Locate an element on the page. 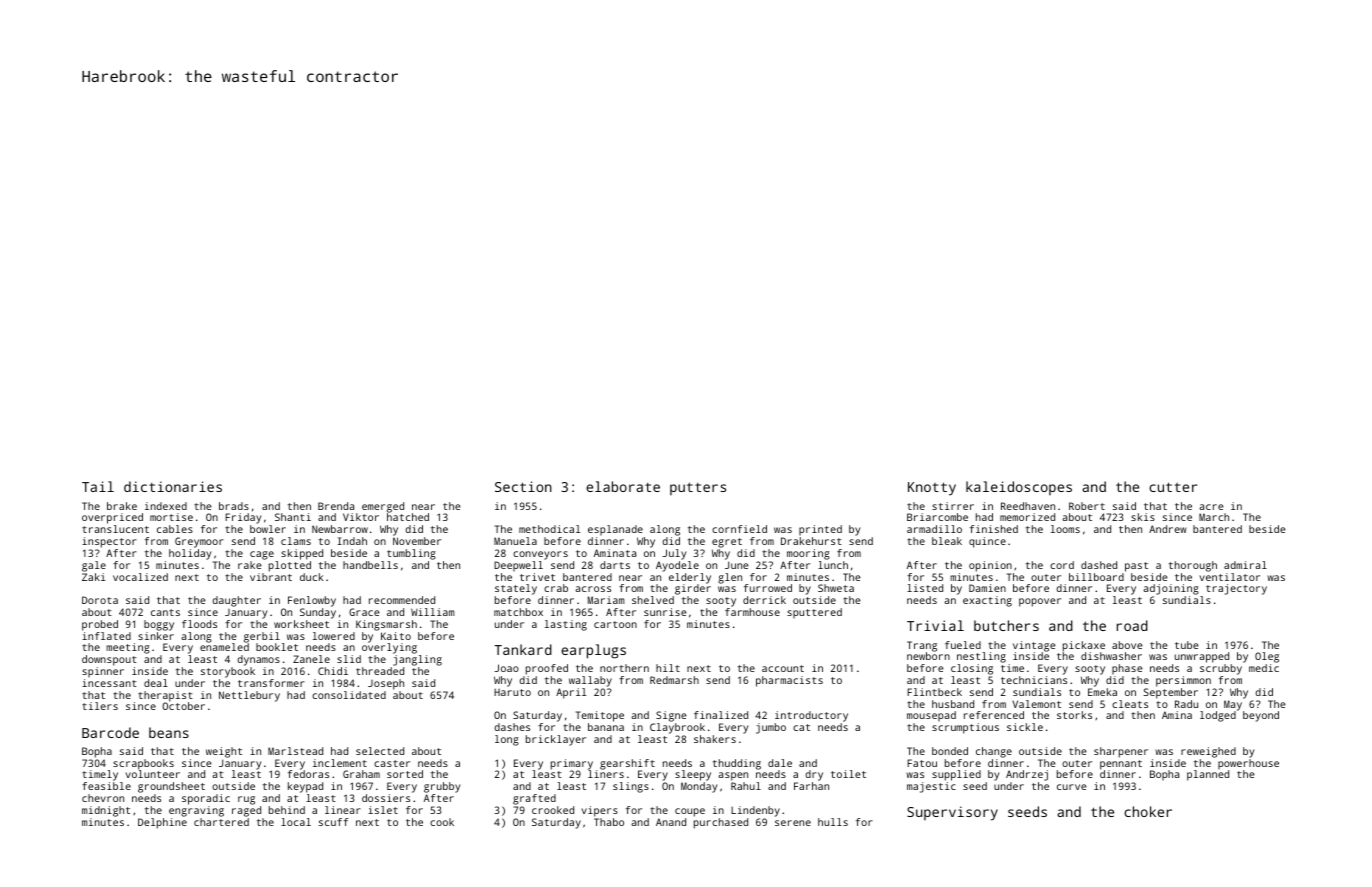 The width and height of the document is (1372, 887). butchers is located at coordinates (1006, 625).
